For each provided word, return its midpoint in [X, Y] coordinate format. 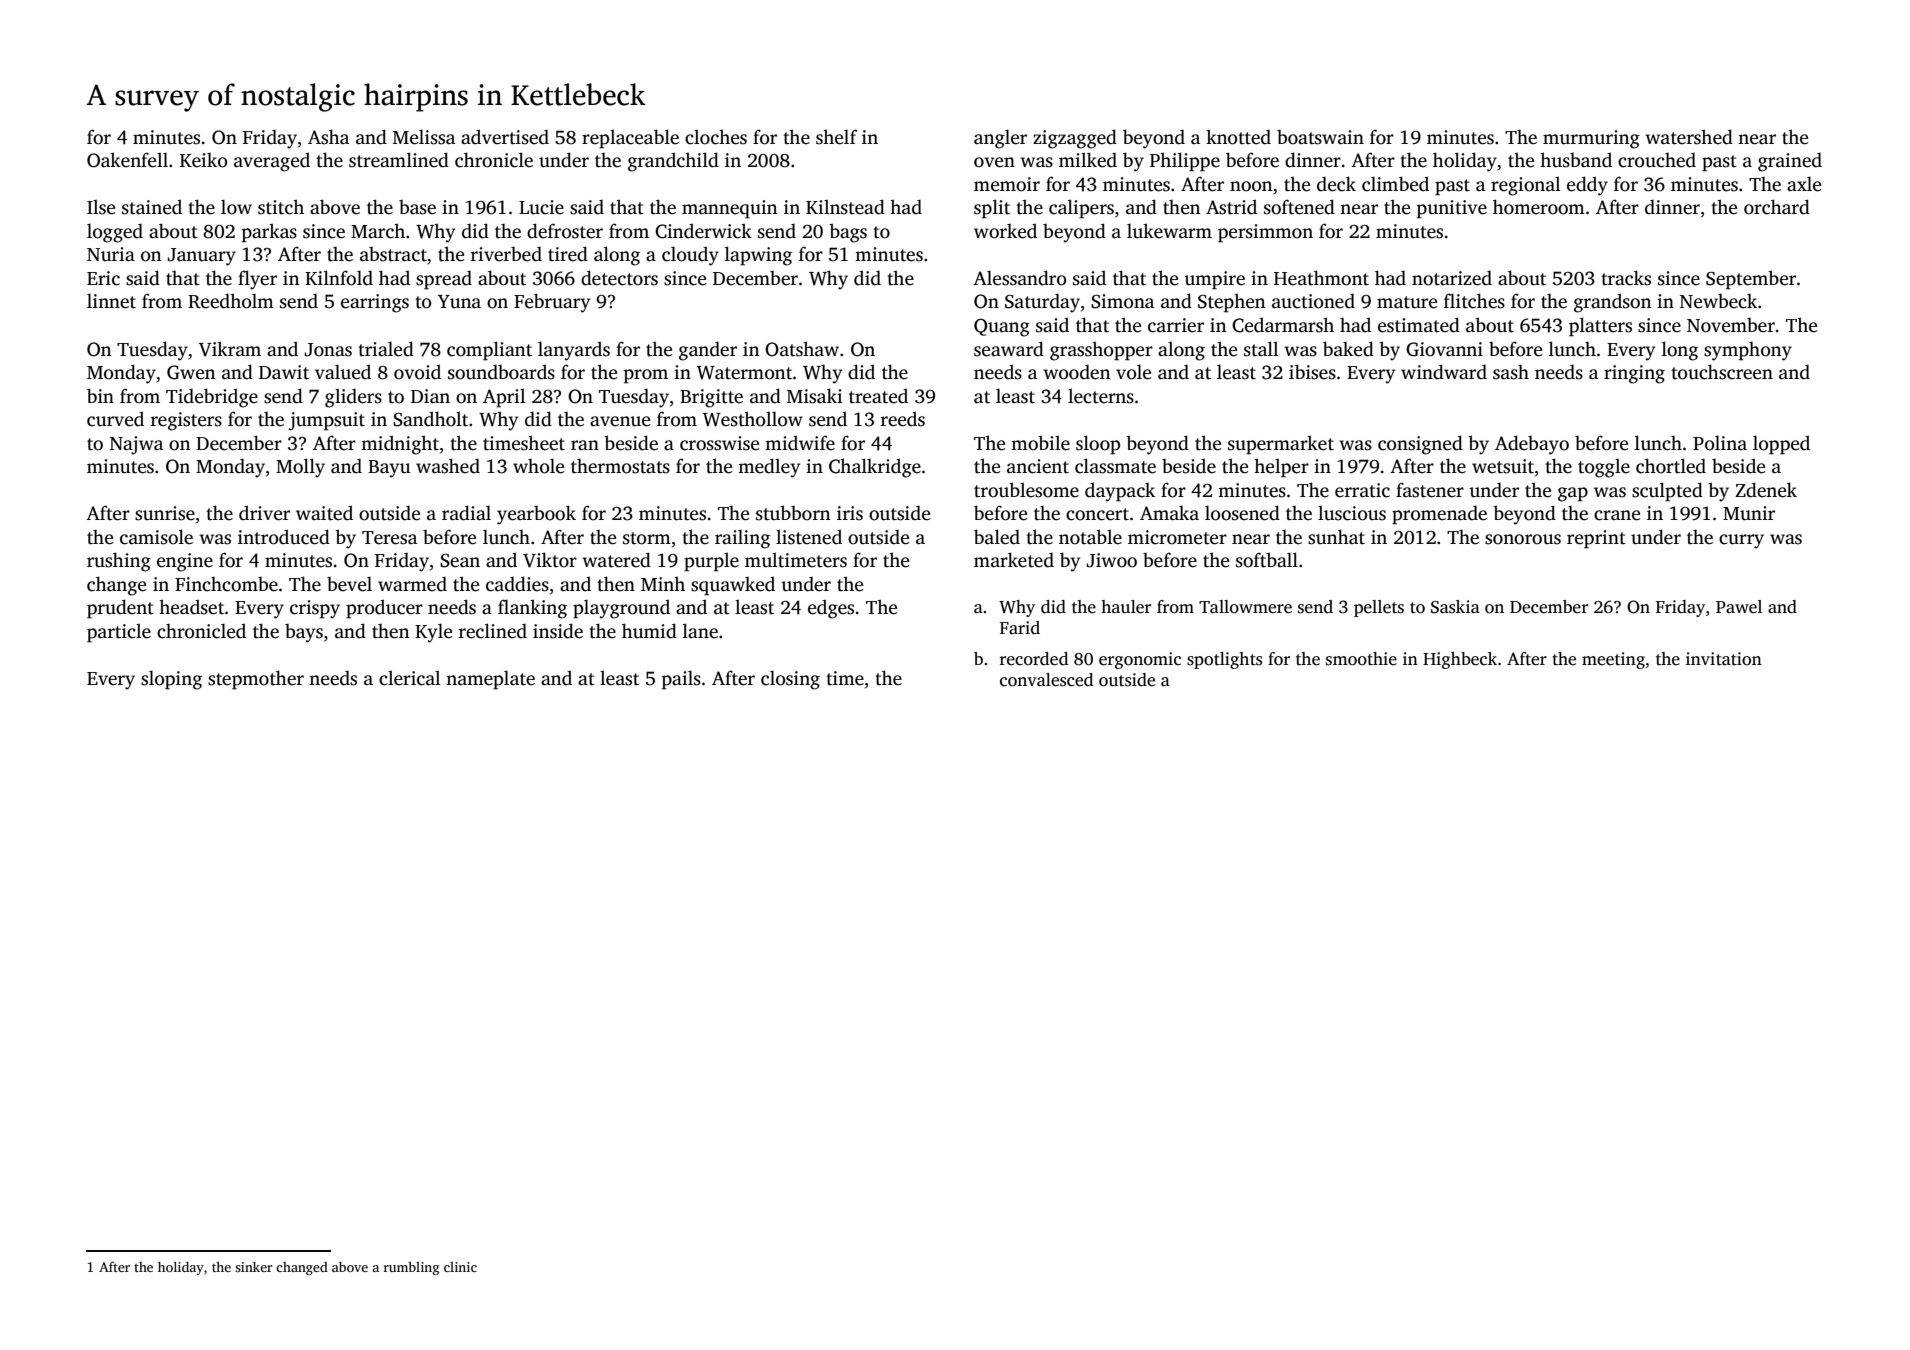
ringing [1634, 374]
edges [831, 609]
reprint [1596, 539]
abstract [393, 254]
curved [115, 419]
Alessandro [1019, 278]
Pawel [1739, 607]
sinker [254, 1267]
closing [790, 680]
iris [850, 513]
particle [119, 633]
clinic [460, 1267]
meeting [1613, 660]
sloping [171, 680]
